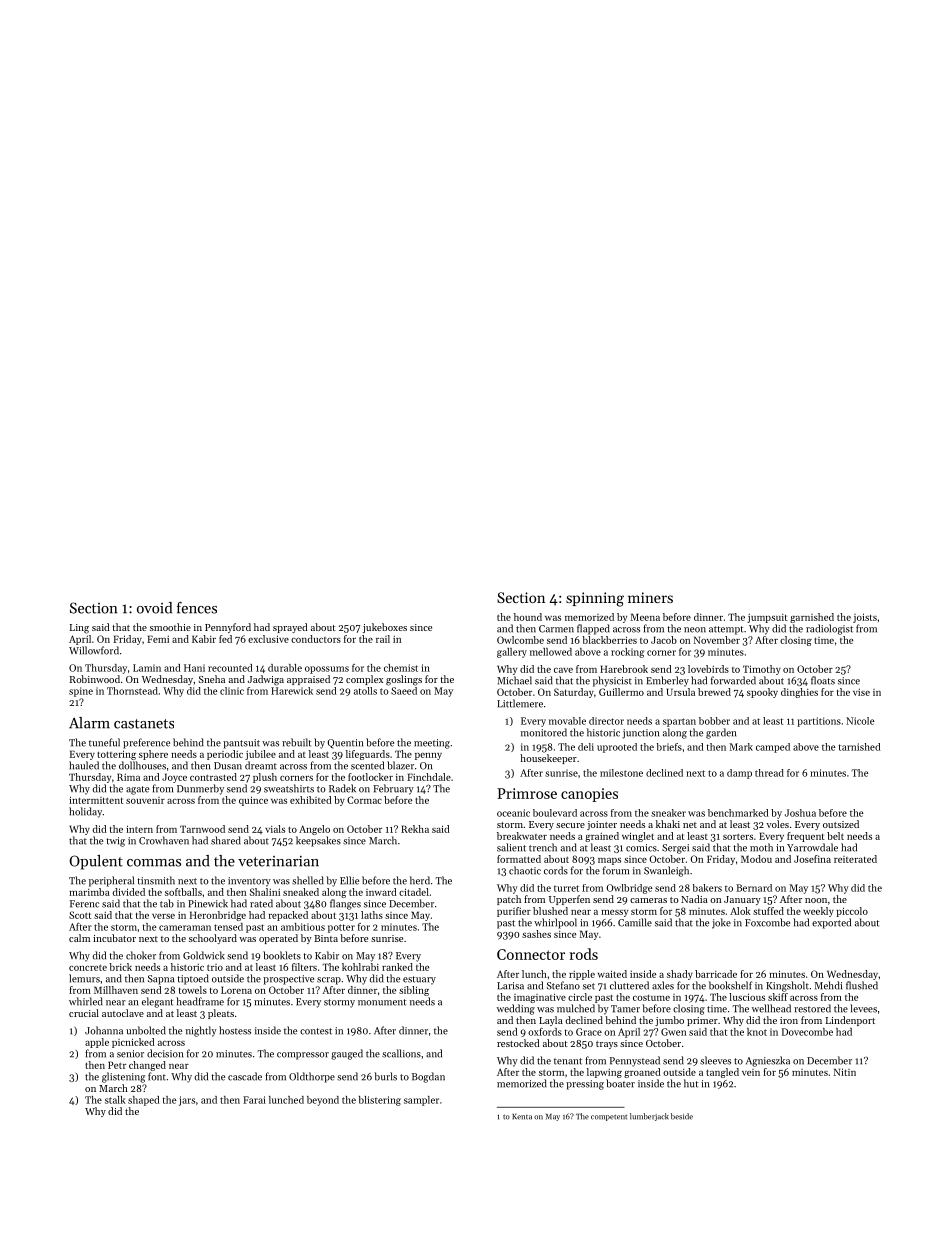  I want to click on spinning, so click(595, 599).
